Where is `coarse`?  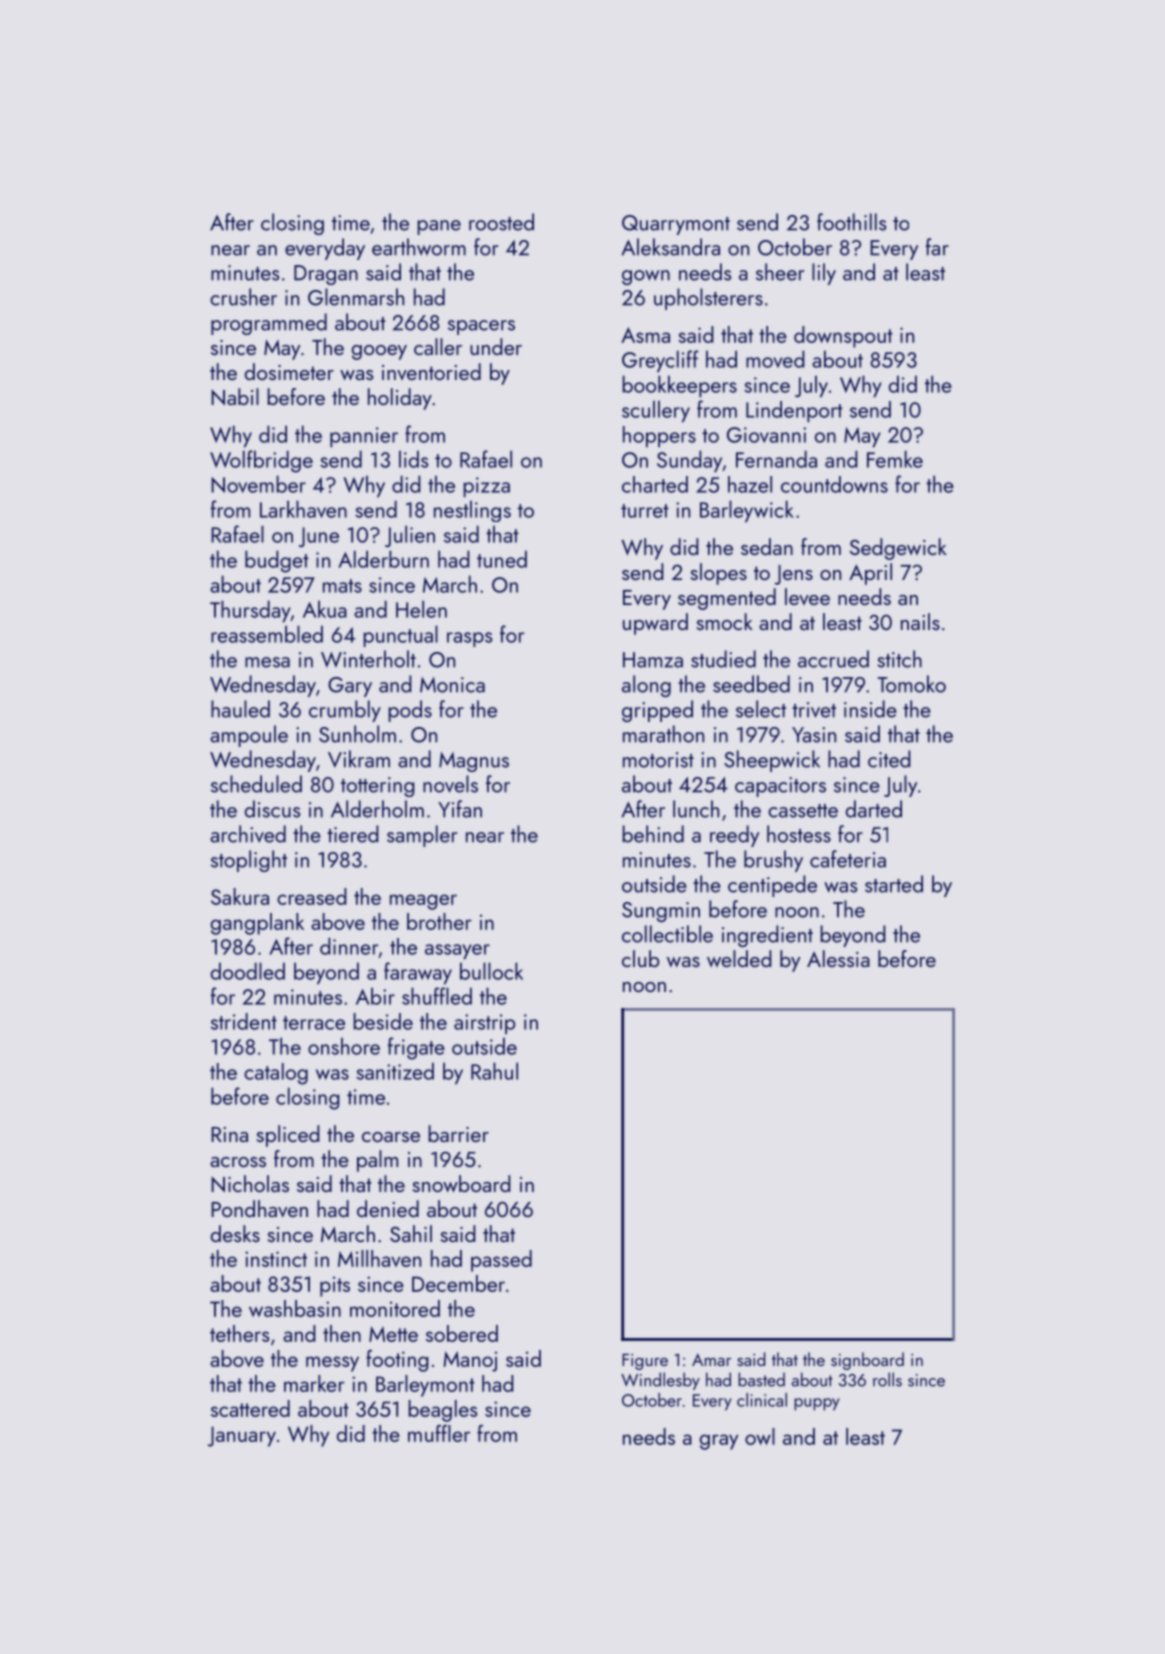 coarse is located at coordinates (391, 1137).
